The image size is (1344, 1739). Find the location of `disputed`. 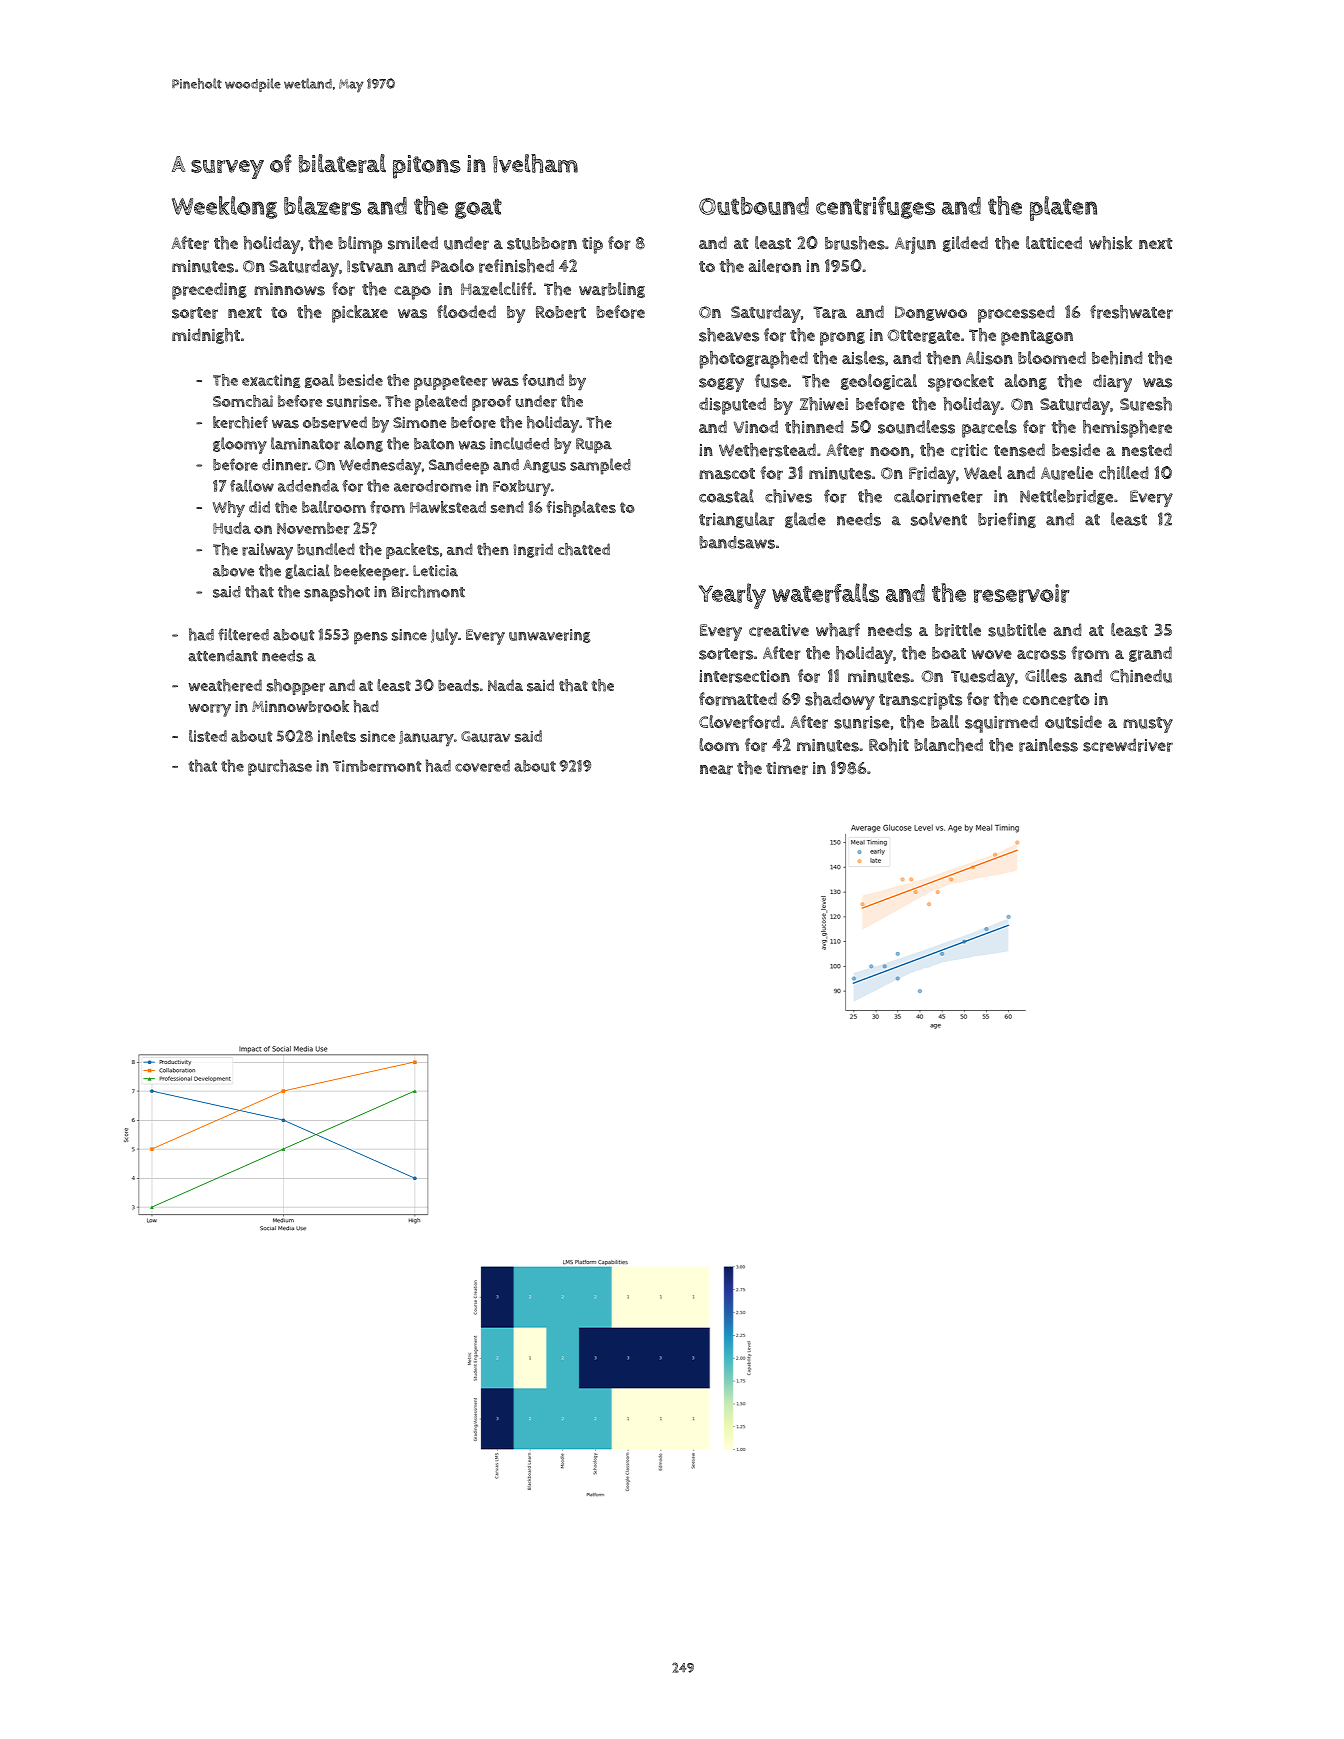

disputed is located at coordinates (732, 406).
